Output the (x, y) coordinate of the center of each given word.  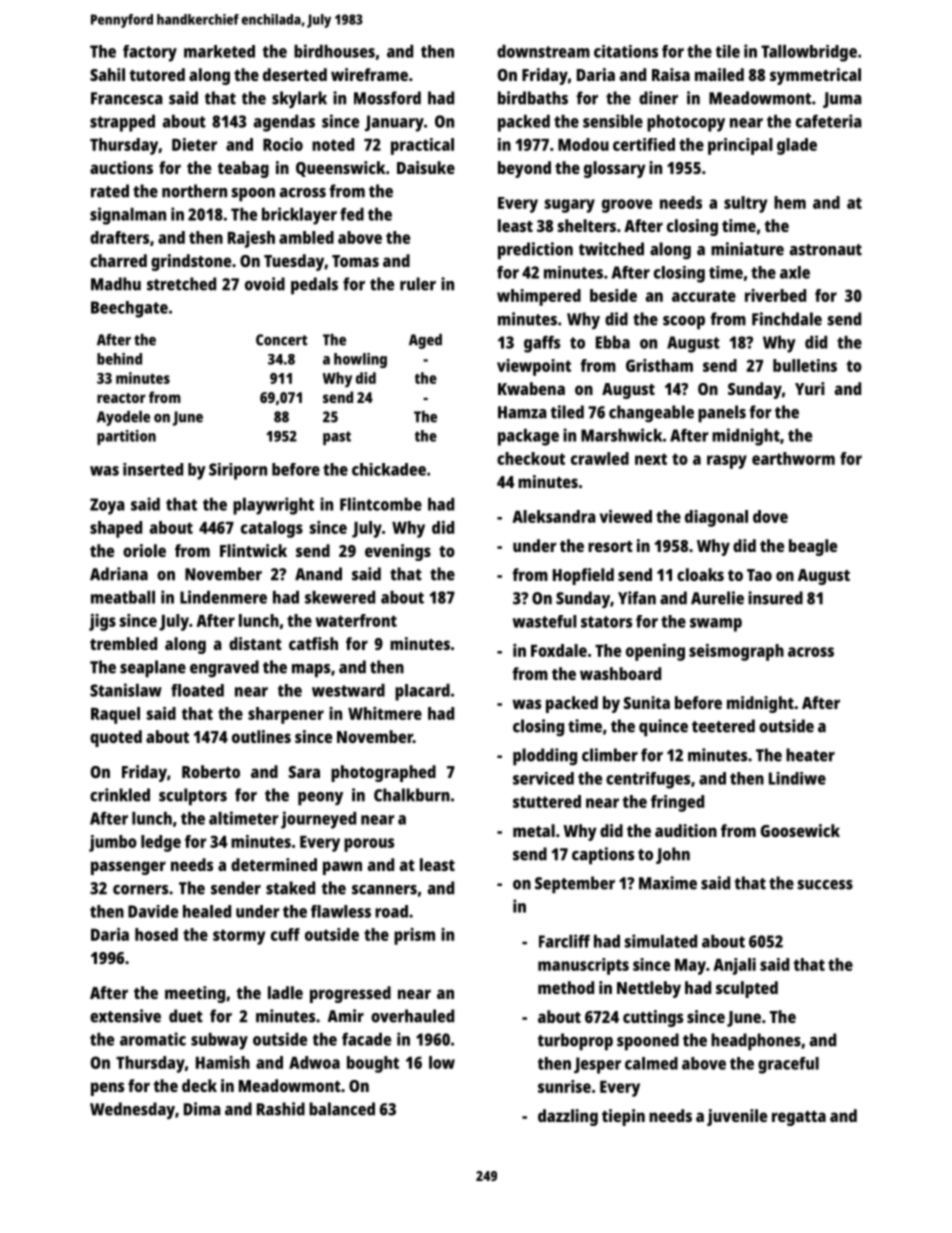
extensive (125, 1016)
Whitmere (385, 713)
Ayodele (123, 418)
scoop (684, 323)
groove (627, 206)
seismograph (736, 652)
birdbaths (533, 98)
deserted (295, 74)
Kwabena (531, 388)
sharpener (286, 715)
